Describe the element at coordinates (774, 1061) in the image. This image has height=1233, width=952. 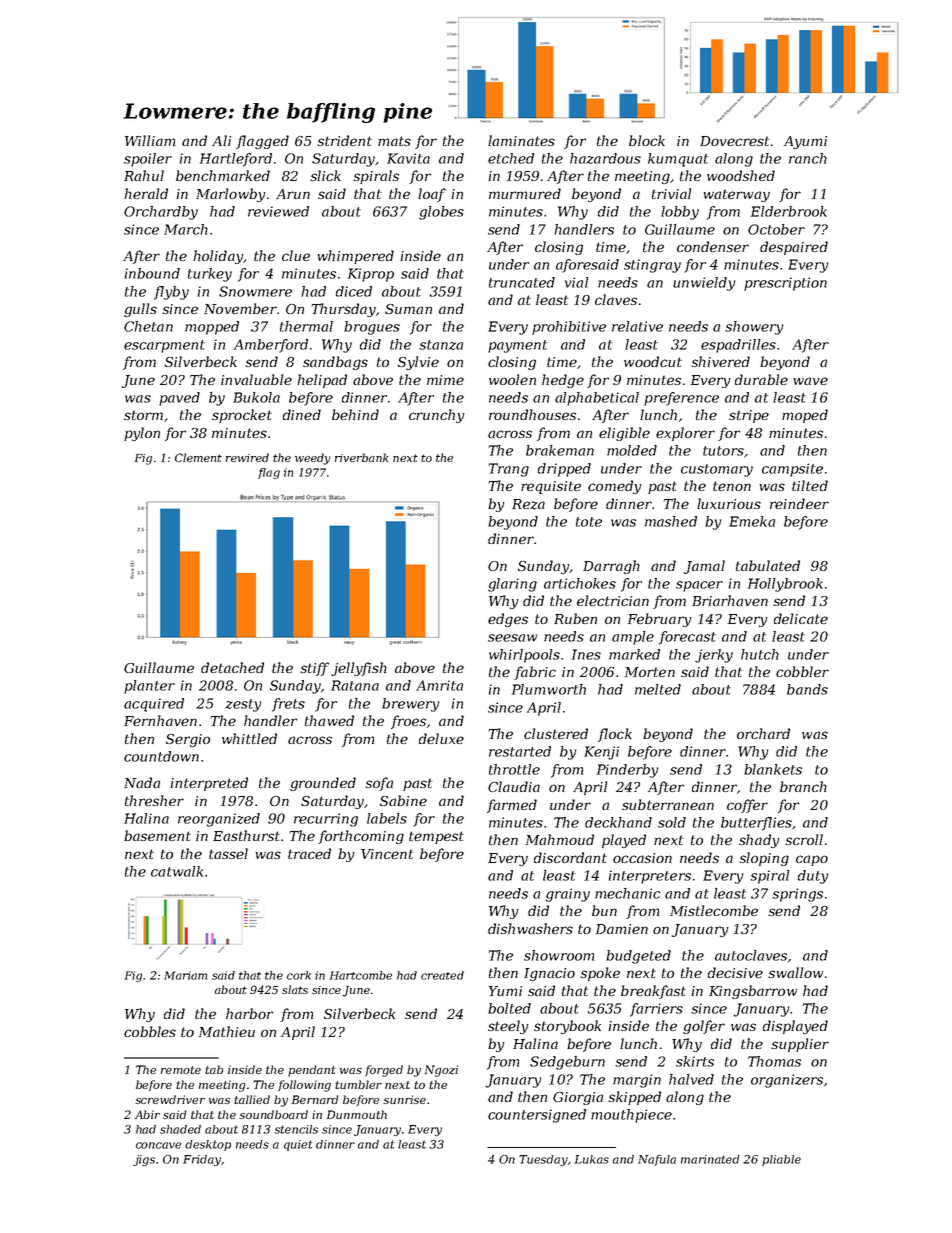
I see `Thomas` at that location.
